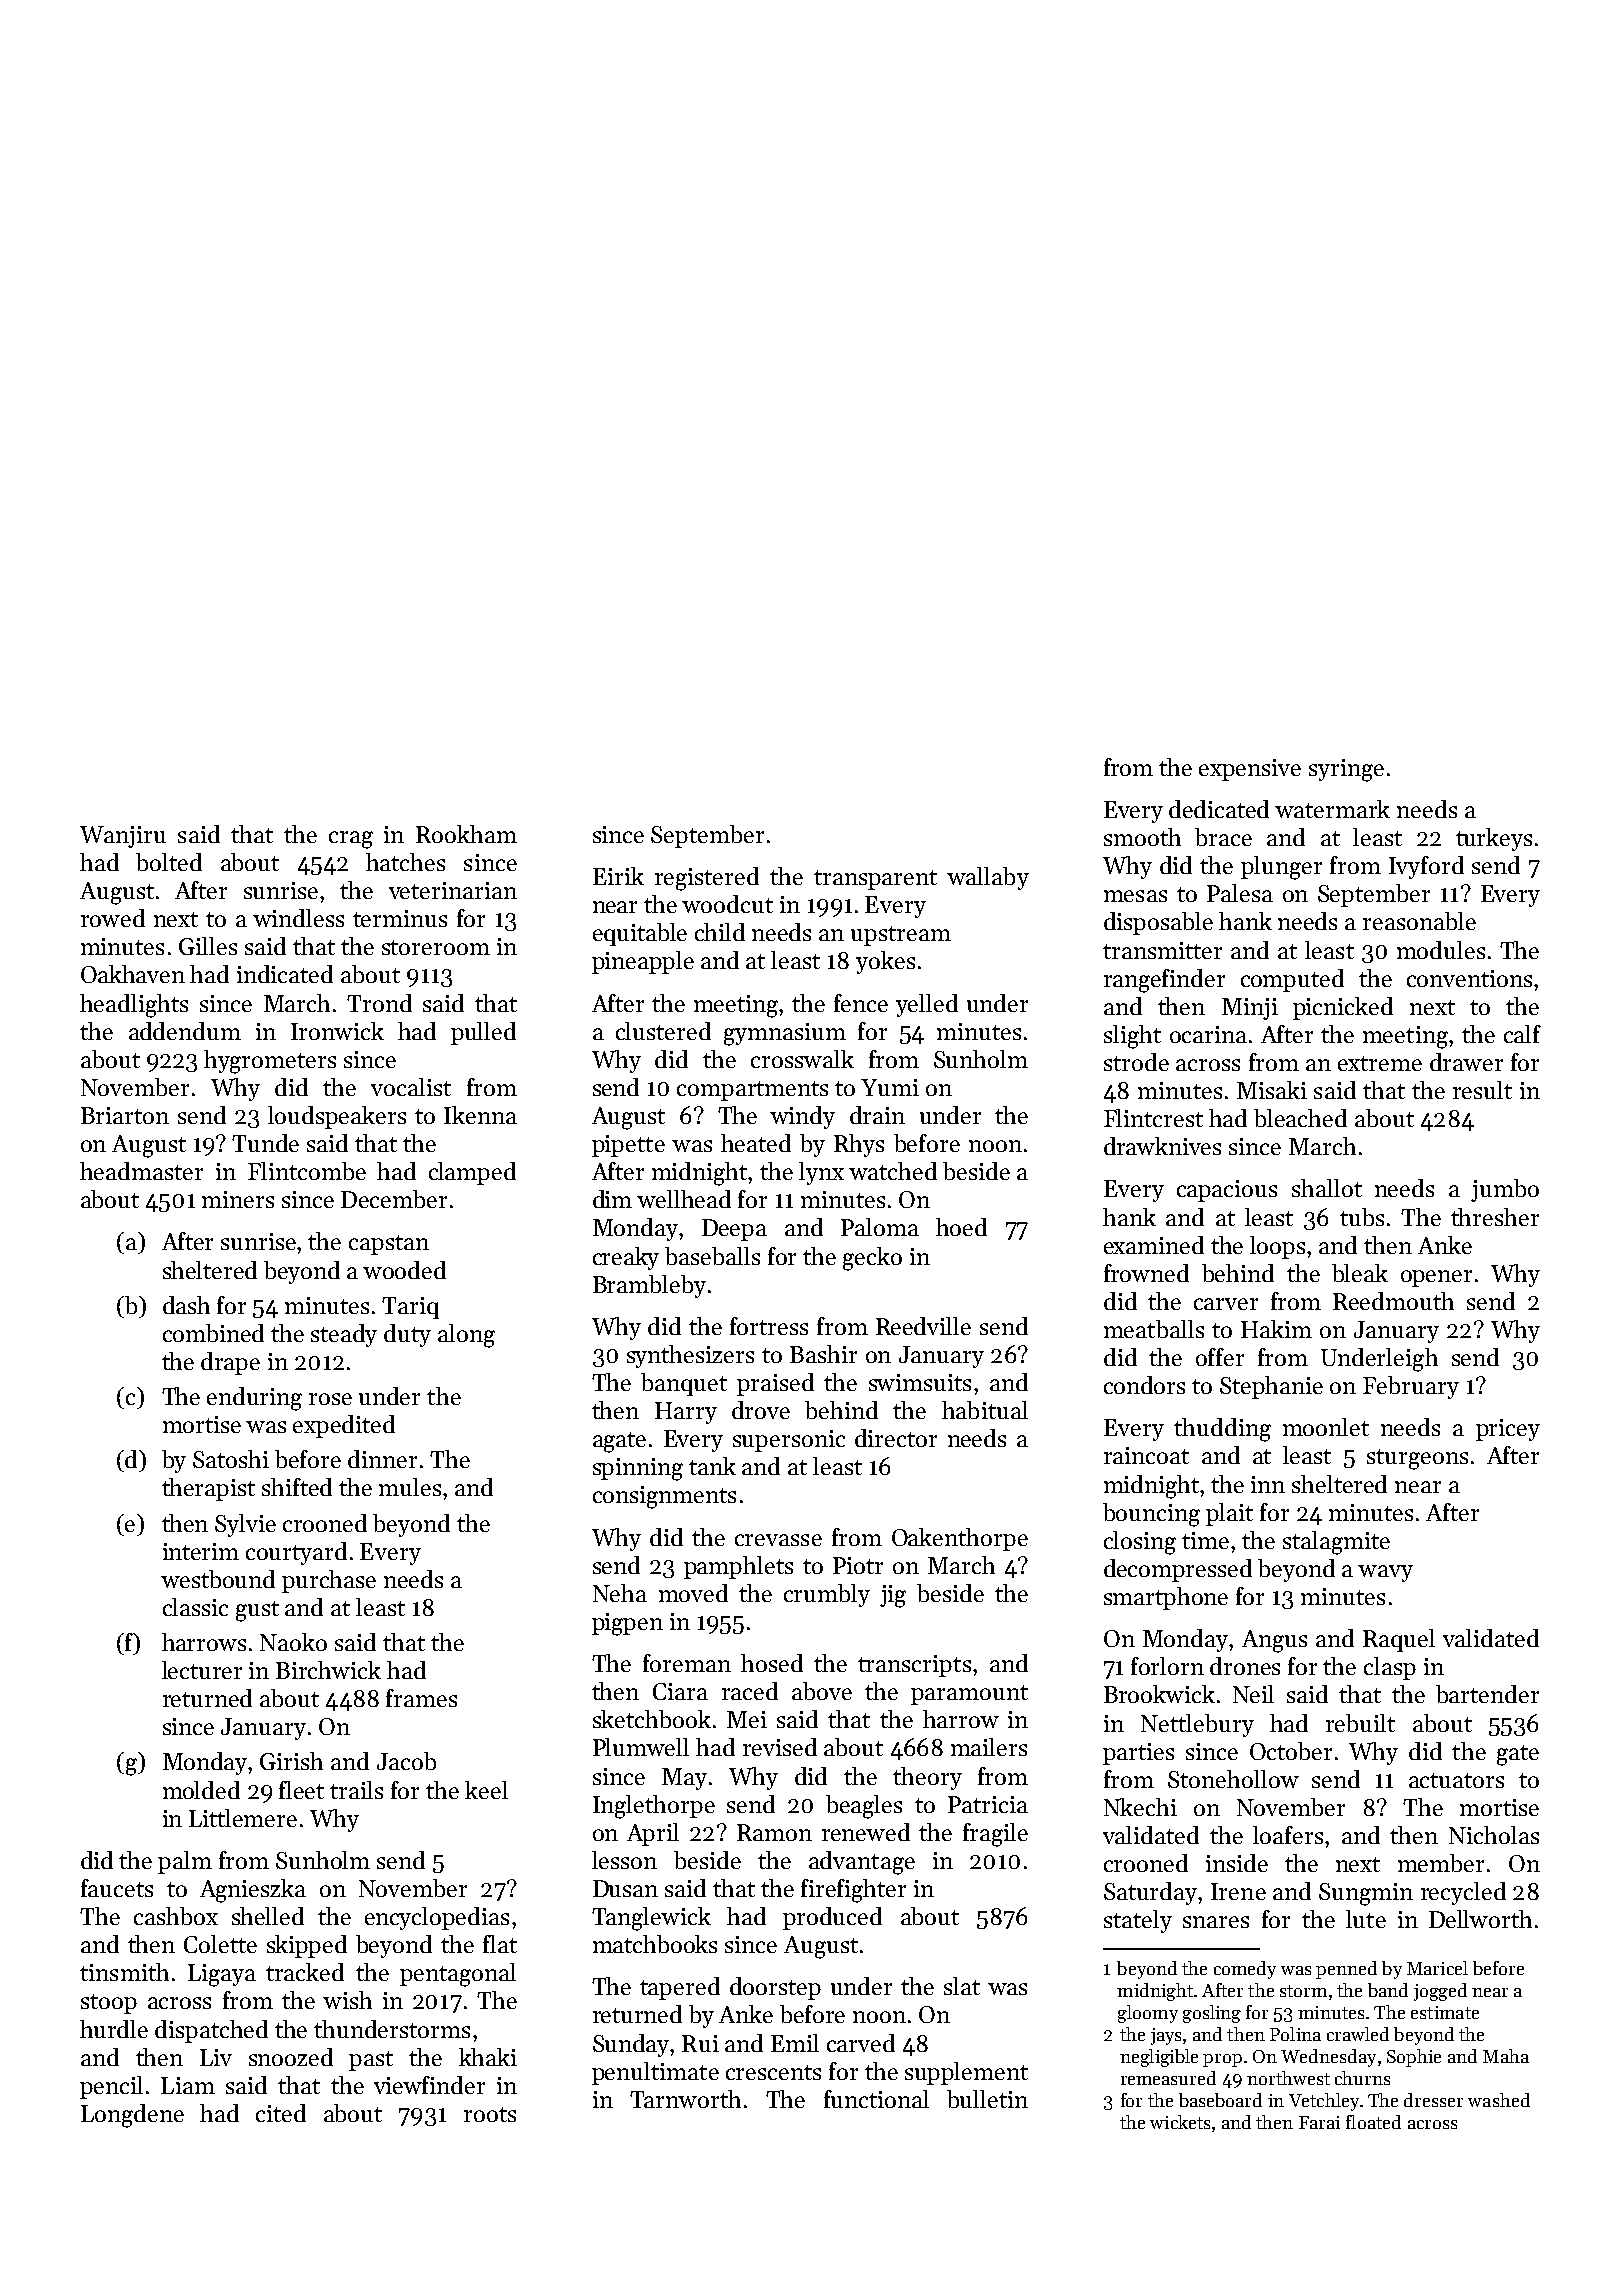 The height and width of the screenshot is (2292, 1620). Describe the element at coordinates (238, 1199) in the screenshot. I see `miners` at that location.
